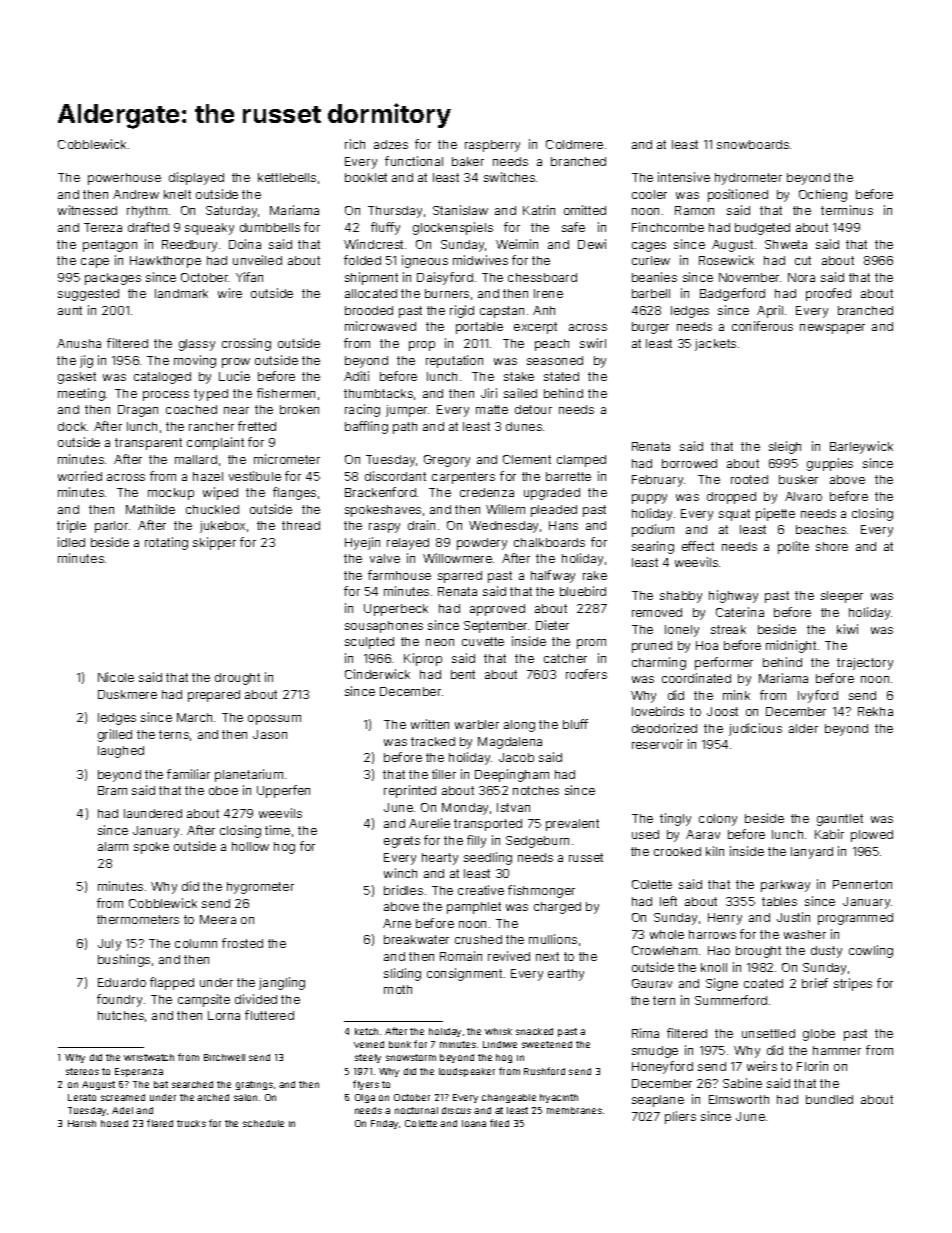 The image size is (952, 1233). What do you see at coordinates (832, 329) in the document?
I see `newspaper` at bounding box center [832, 329].
